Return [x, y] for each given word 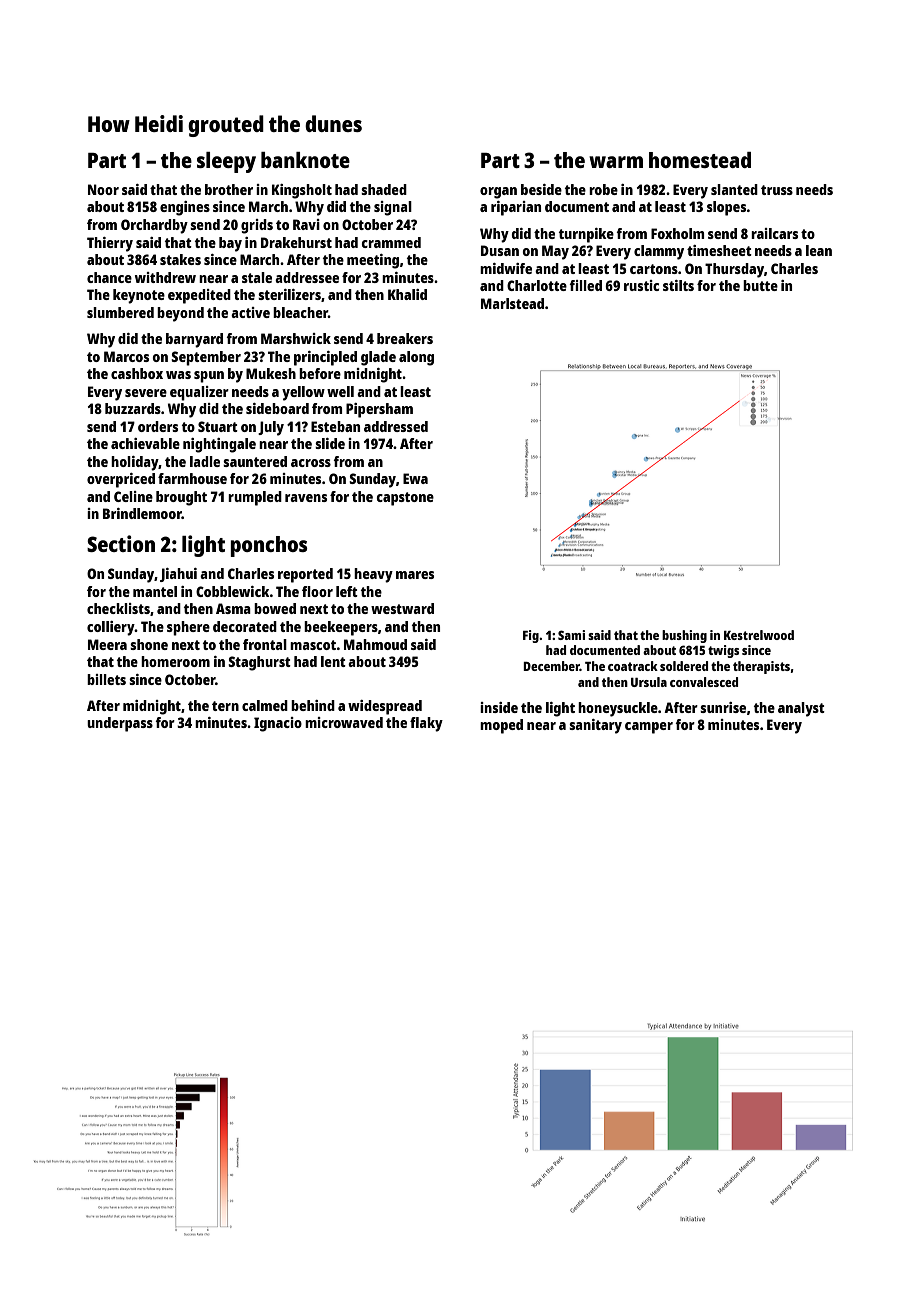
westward [402, 608]
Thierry [110, 244]
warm [616, 162]
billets [106, 679]
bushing [684, 636]
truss [777, 190]
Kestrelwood [759, 635]
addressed [396, 426]
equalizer [199, 393]
